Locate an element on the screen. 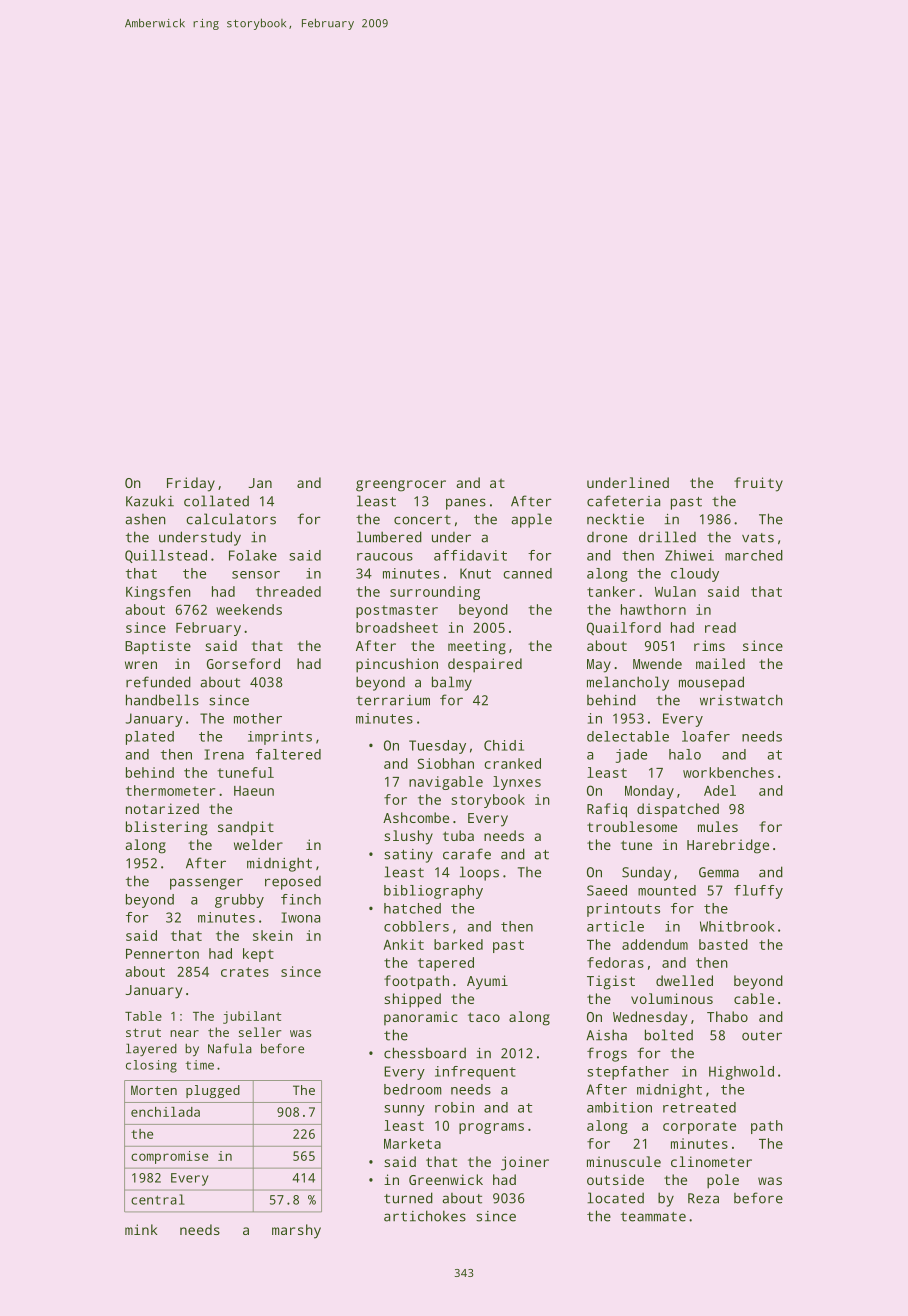  skein is located at coordinates (273, 935).
